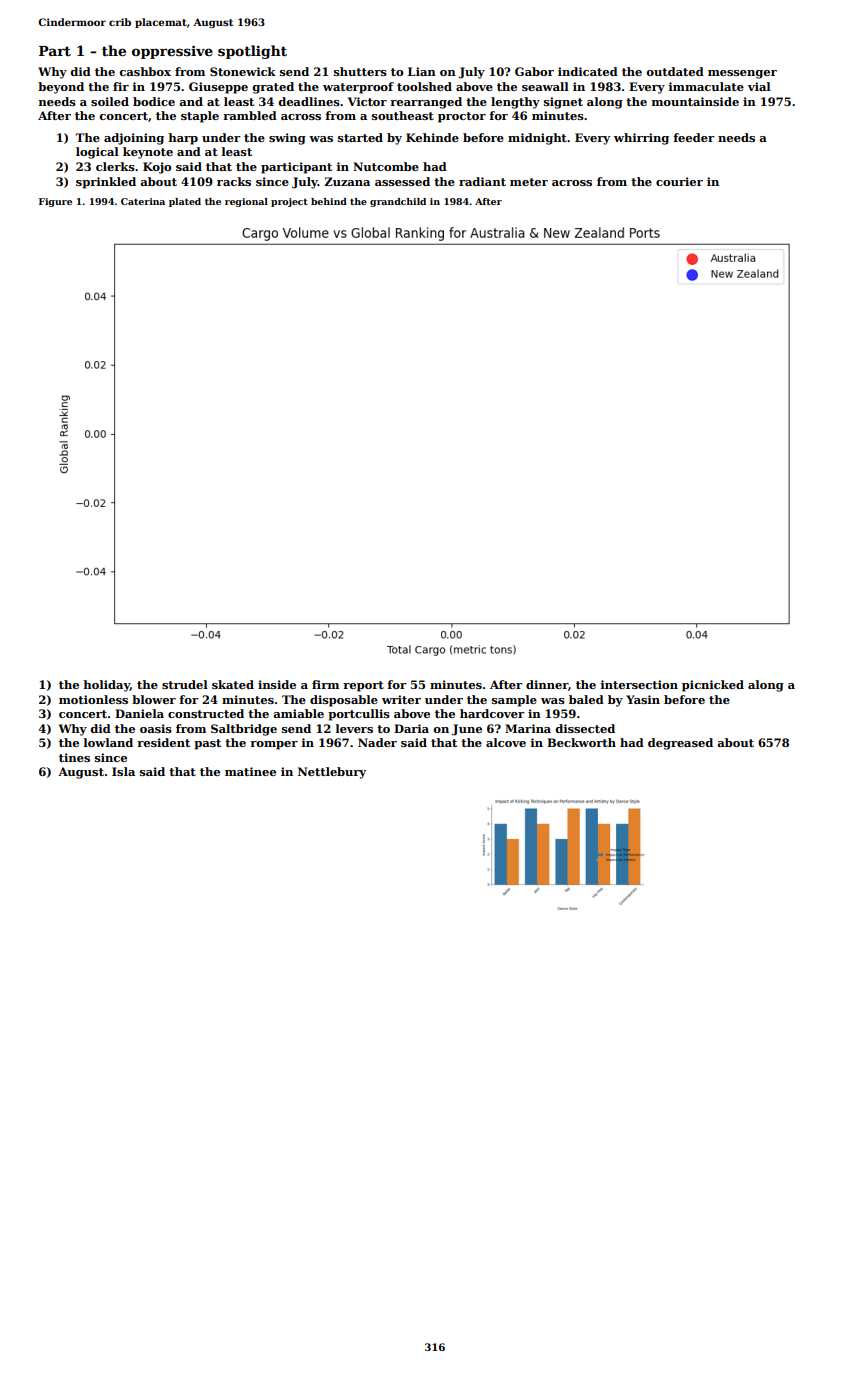 The height and width of the screenshot is (1400, 849). What do you see at coordinates (401, 699) in the screenshot?
I see `writer` at bounding box center [401, 699].
